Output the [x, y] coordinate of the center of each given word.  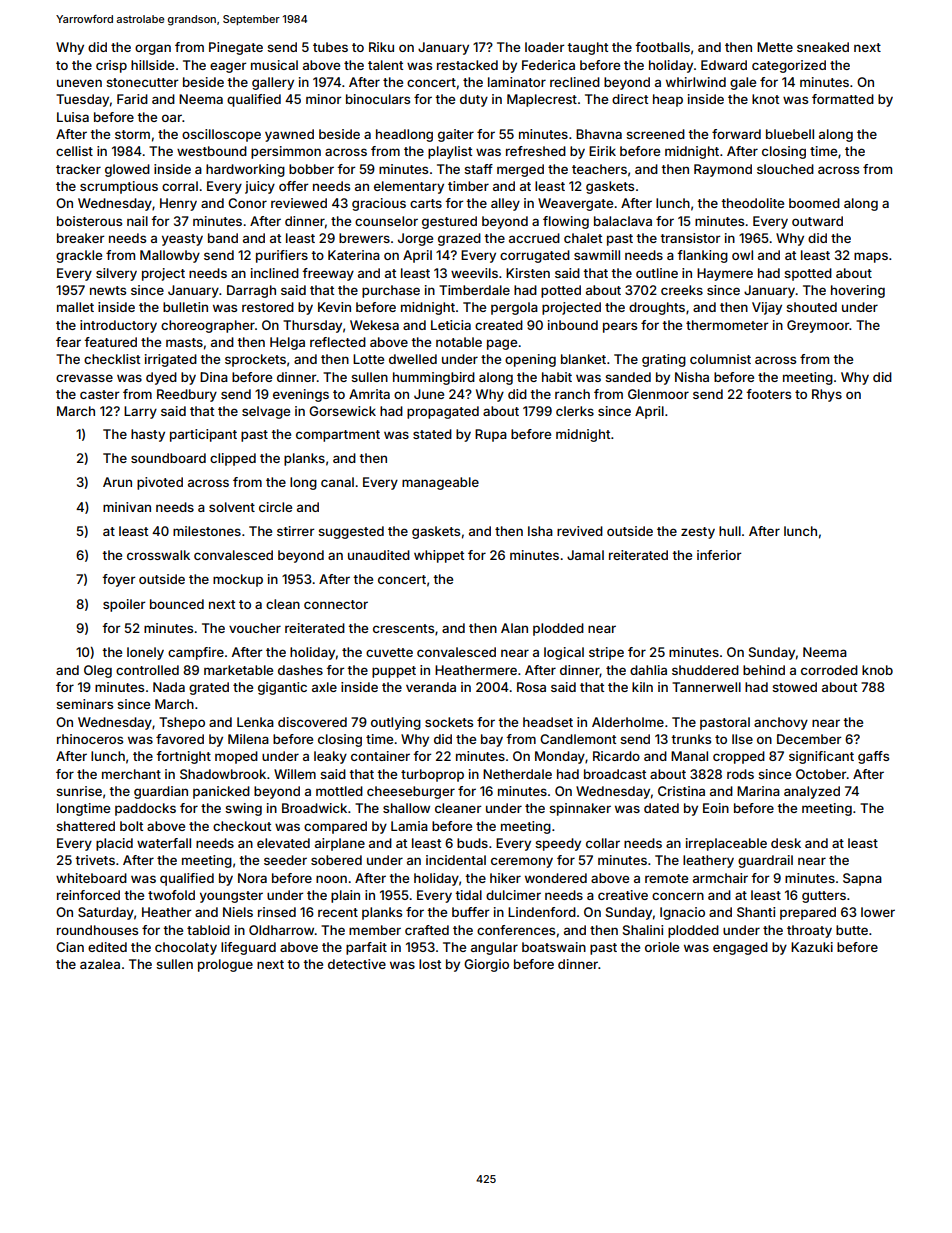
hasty [148, 435]
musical [274, 65]
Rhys [827, 395]
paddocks [145, 809]
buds [472, 843]
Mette [775, 47]
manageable [440, 483]
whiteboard [91, 878]
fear [68, 342]
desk [786, 843]
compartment [338, 436]
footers [768, 394]
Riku [381, 47]
